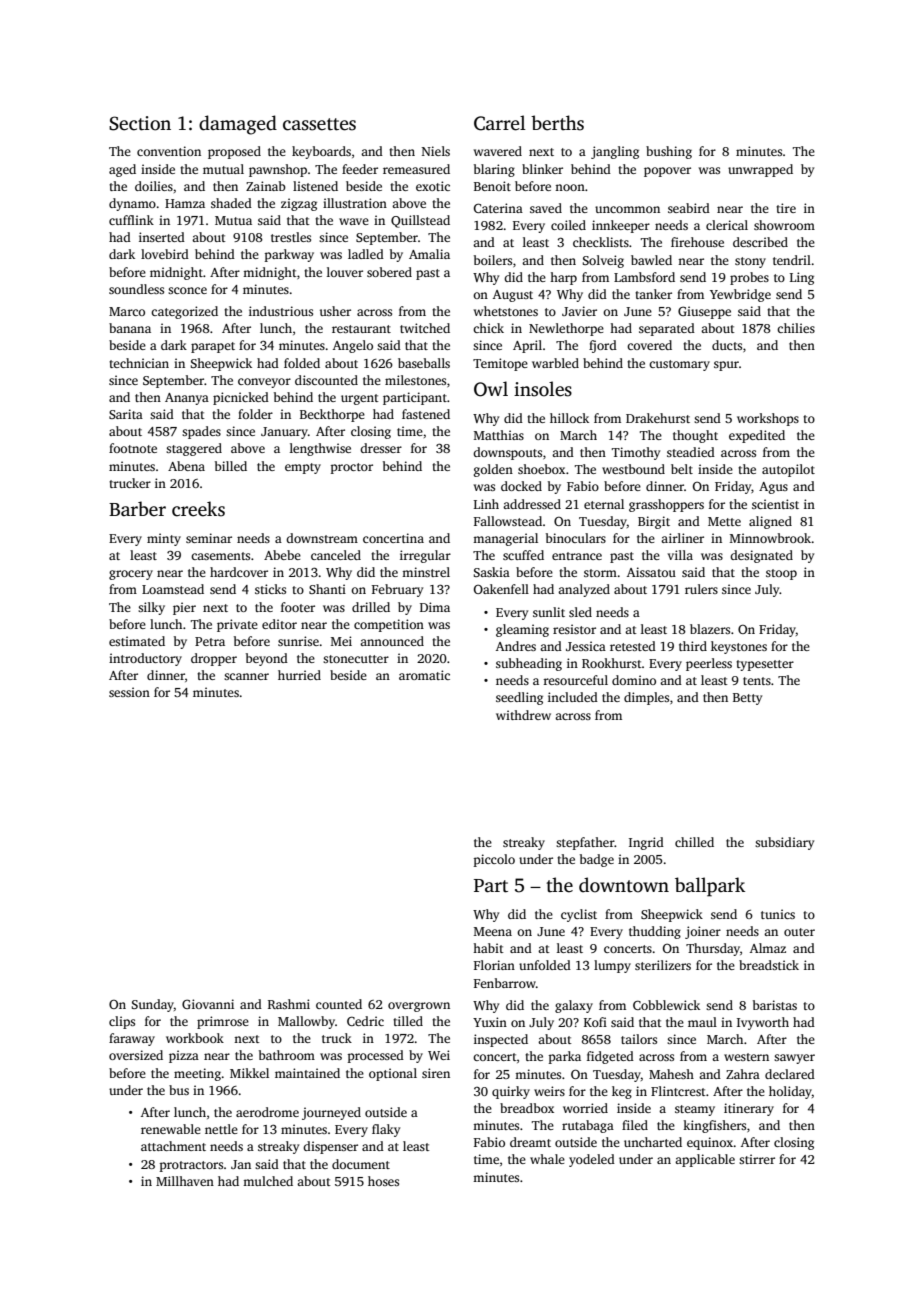 The width and height of the screenshot is (924, 1308). What do you see at coordinates (214, 659) in the screenshot?
I see `dropper` at bounding box center [214, 659].
